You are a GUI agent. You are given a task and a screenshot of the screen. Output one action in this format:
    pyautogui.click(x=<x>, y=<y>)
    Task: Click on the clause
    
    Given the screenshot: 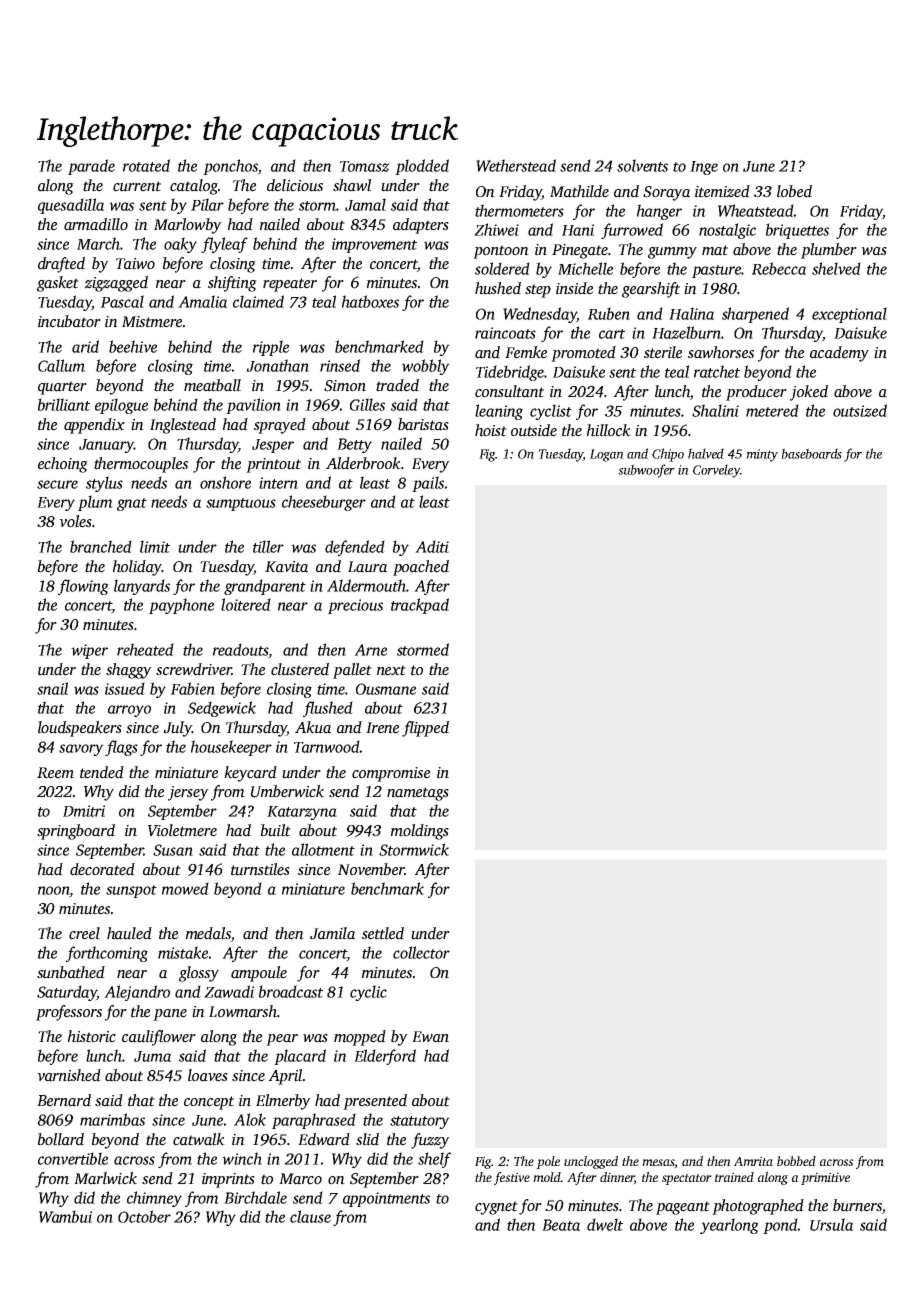 What is the action you would take?
    pyautogui.click(x=310, y=1216)
